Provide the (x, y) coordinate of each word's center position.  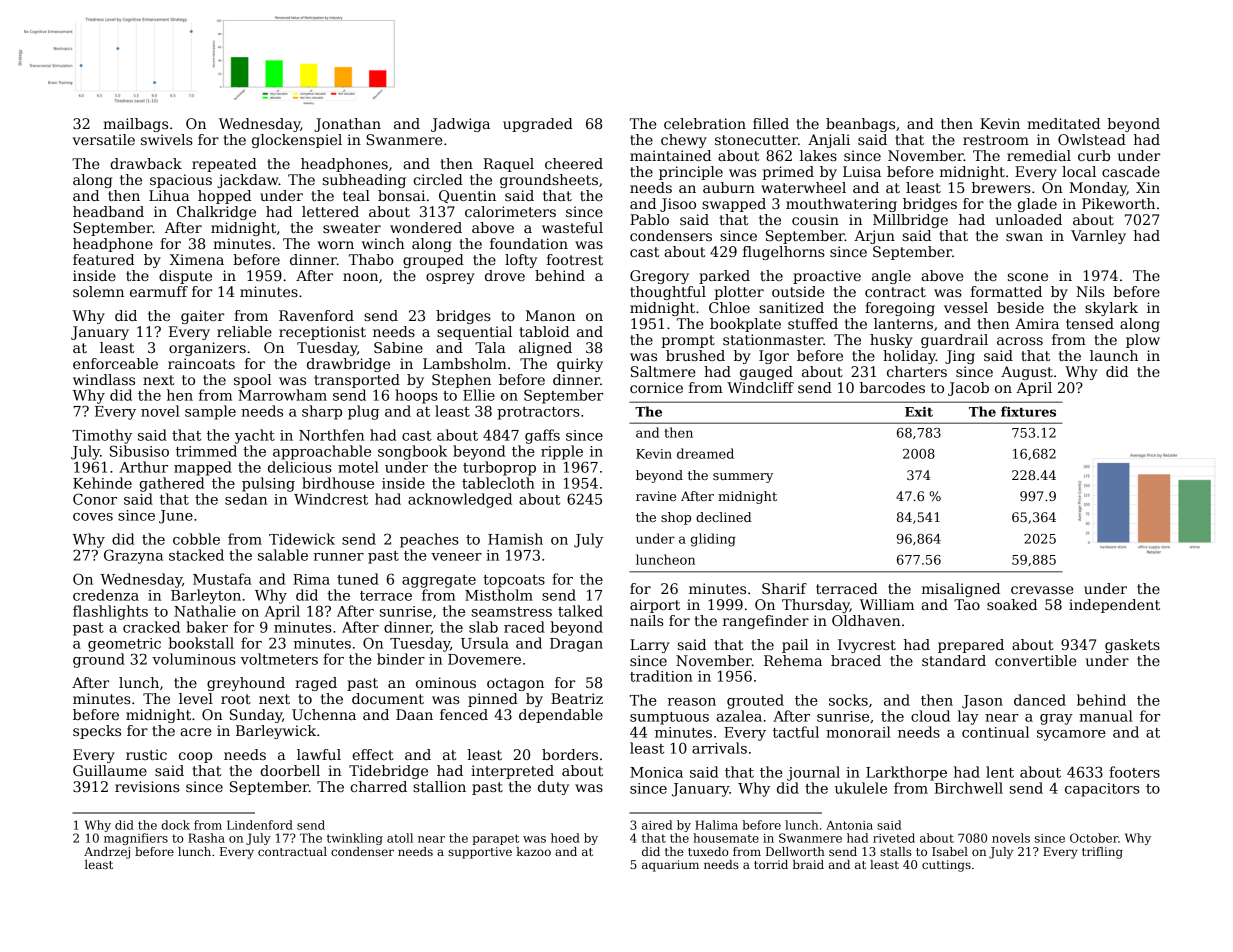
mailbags (135, 125)
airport (655, 606)
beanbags (860, 125)
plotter (739, 293)
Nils (1090, 291)
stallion (439, 786)
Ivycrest (867, 646)
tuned (358, 579)
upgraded (538, 125)
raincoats (201, 363)
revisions (147, 786)
